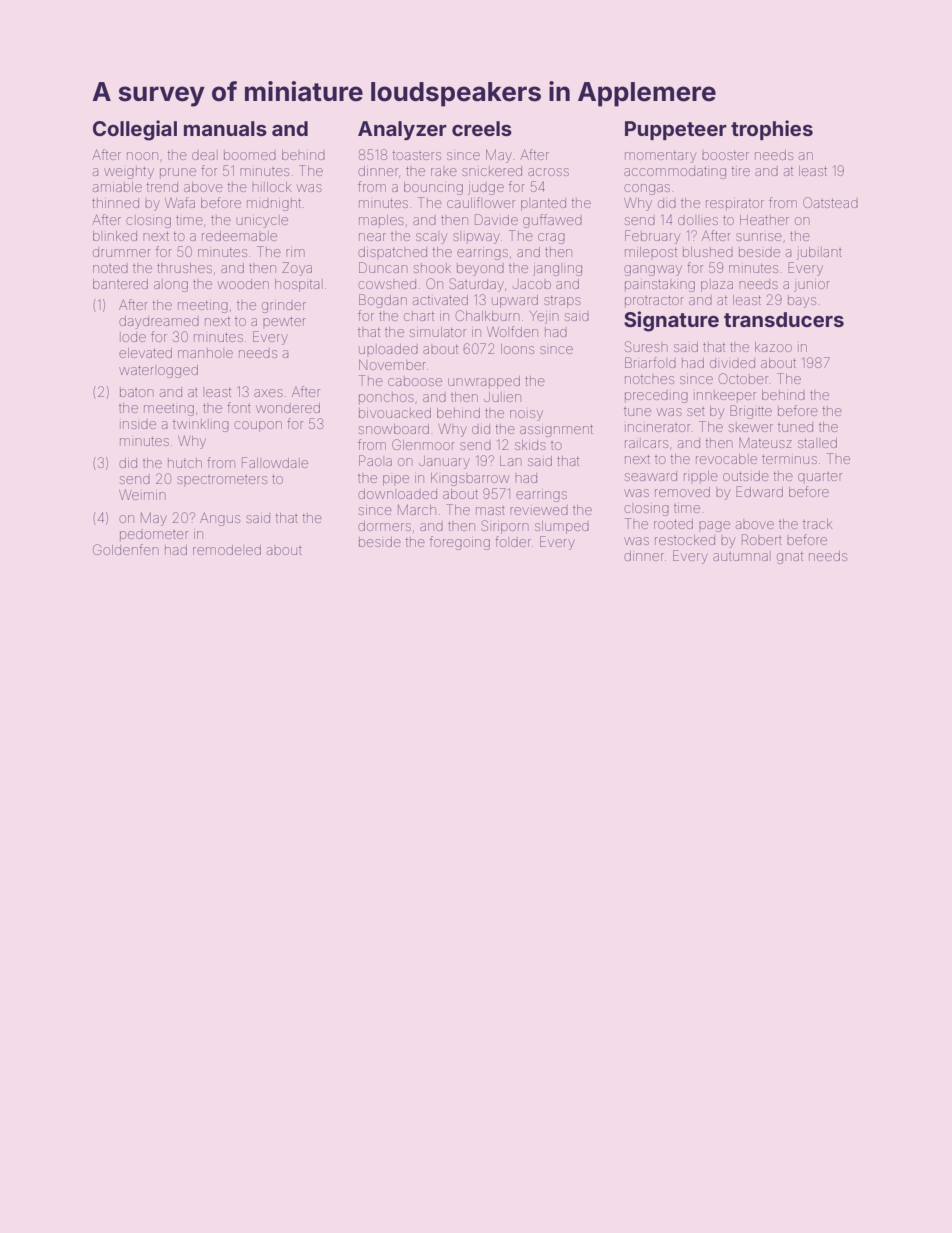 Image resolution: width=952 pixels, height=1233 pixels. I want to click on October, so click(743, 378).
